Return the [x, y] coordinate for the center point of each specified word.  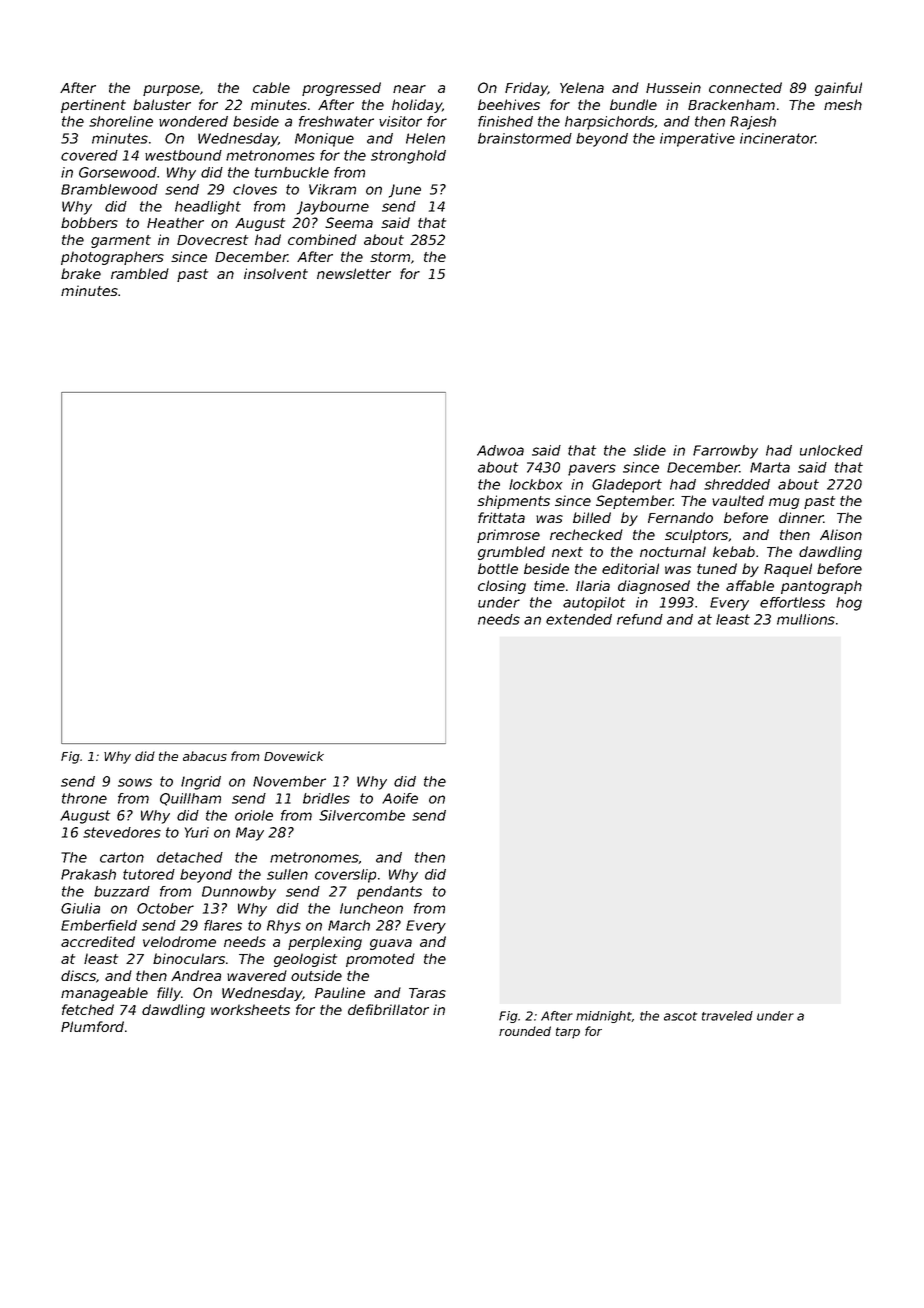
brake [81, 273]
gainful [838, 89]
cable [271, 87]
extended [579, 619]
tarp [568, 1033]
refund [640, 619]
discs [78, 975]
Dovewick [294, 756]
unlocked [831, 450]
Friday [526, 89]
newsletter [354, 273]
